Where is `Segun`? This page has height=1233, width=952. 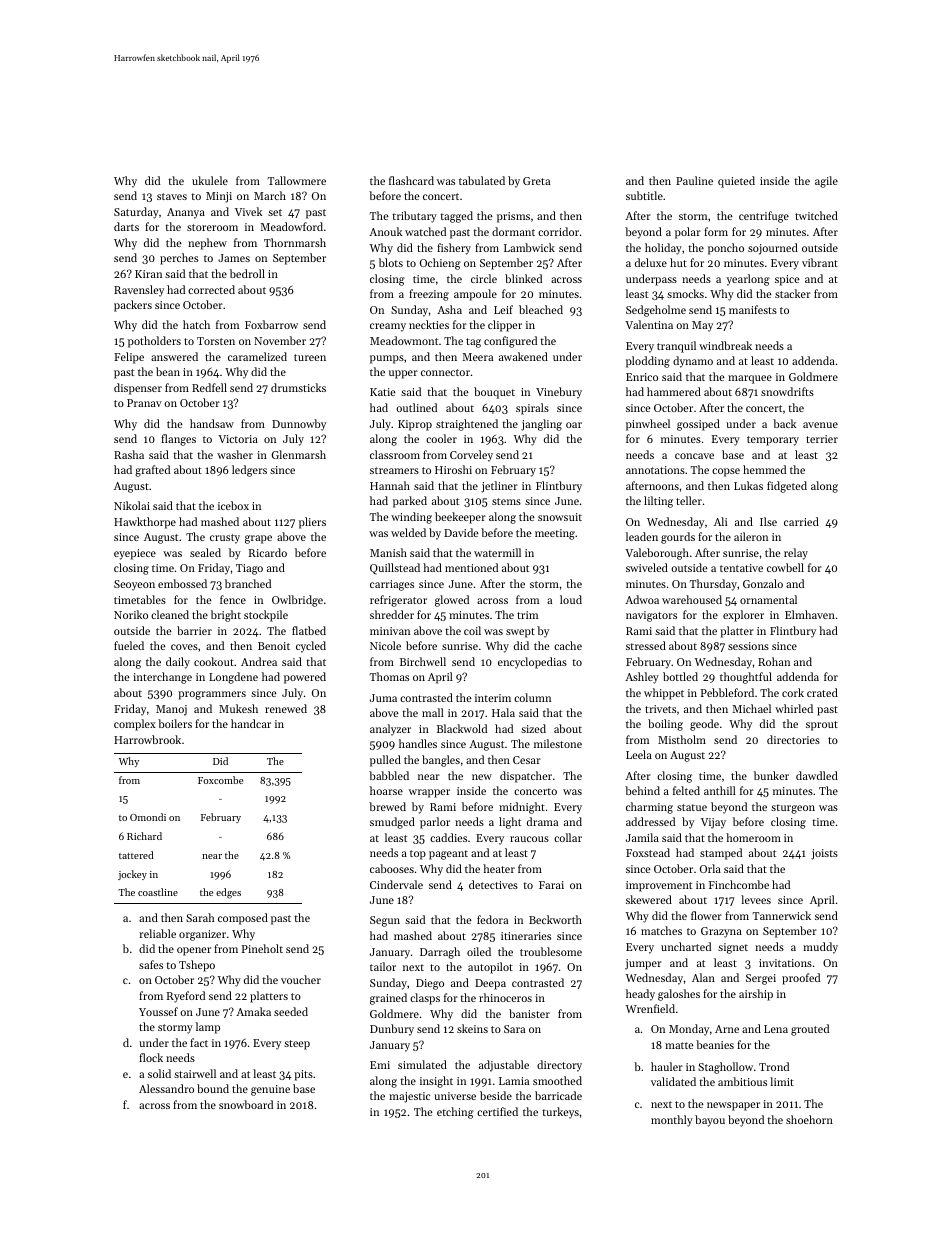 Segun is located at coordinates (385, 921).
